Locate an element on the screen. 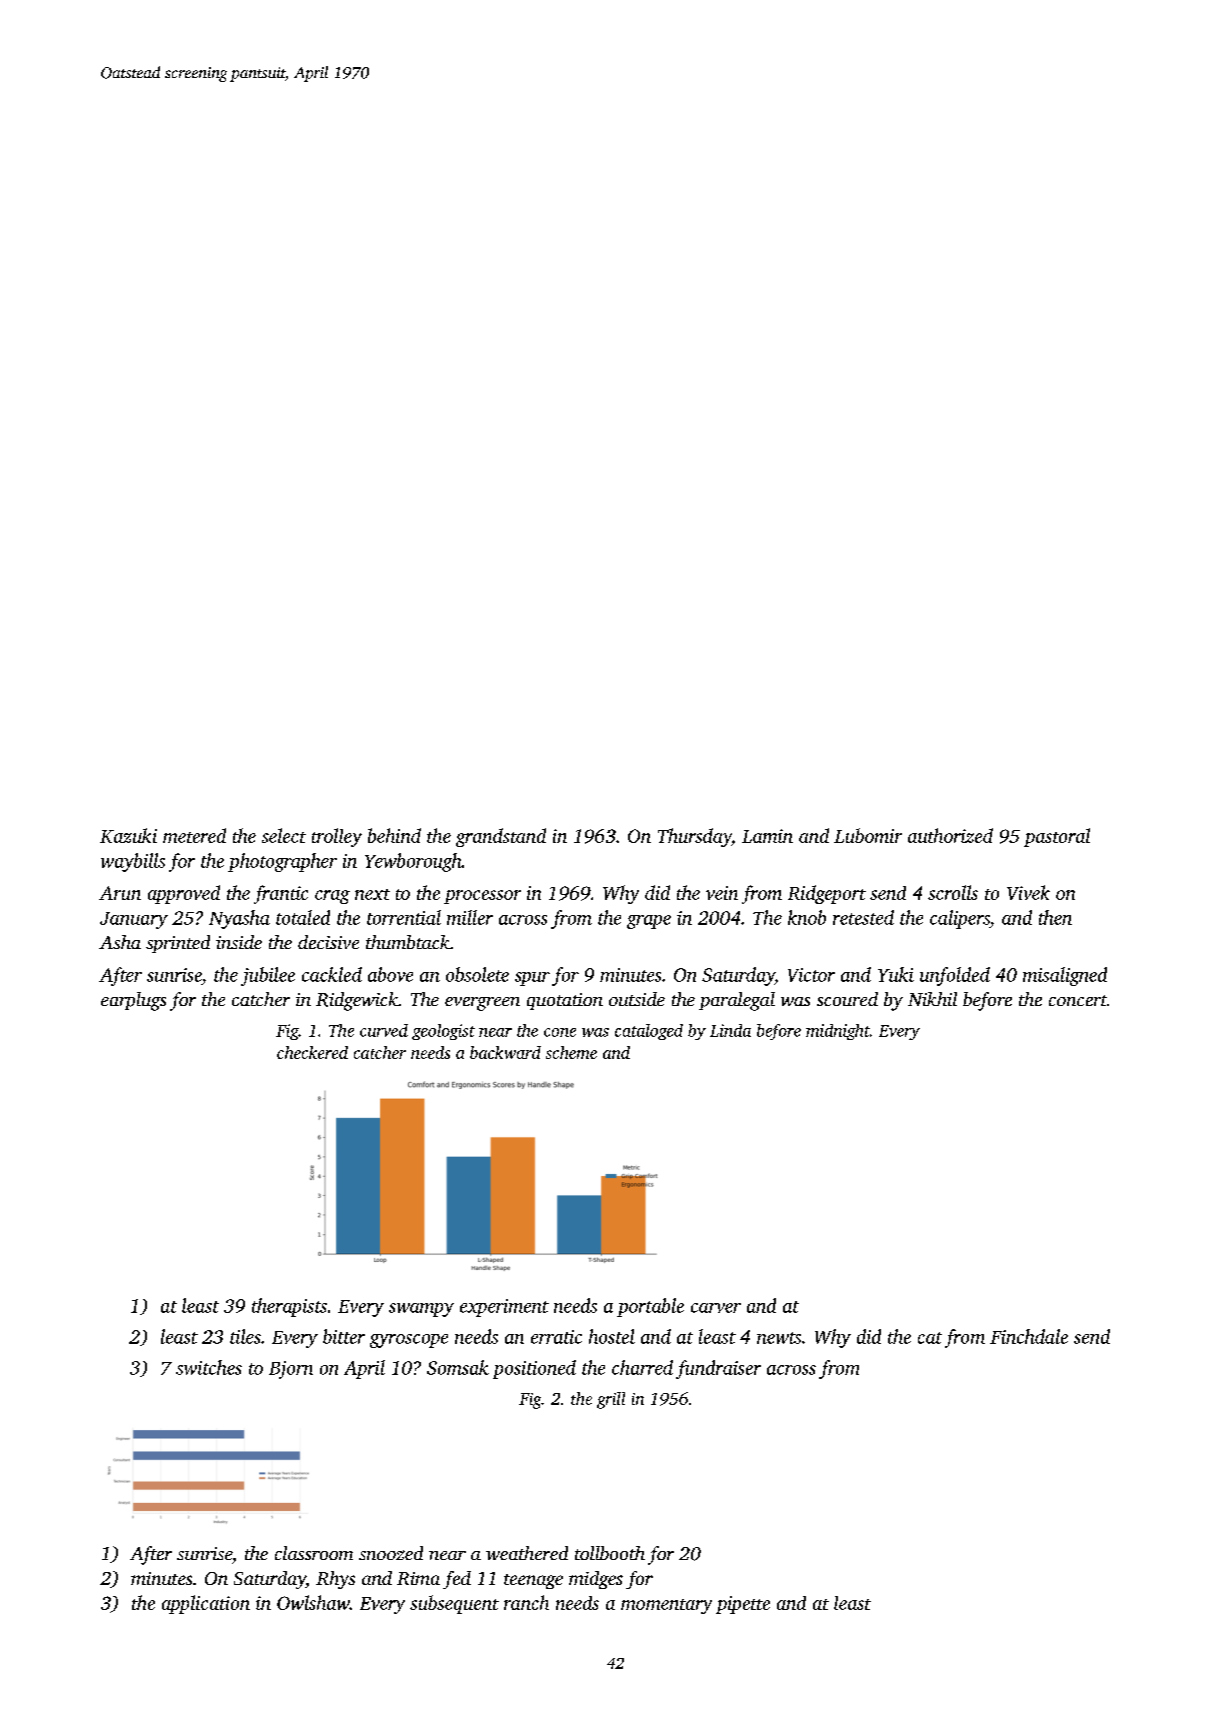 The height and width of the screenshot is (1715, 1213). tollbooth is located at coordinates (610, 1553).
